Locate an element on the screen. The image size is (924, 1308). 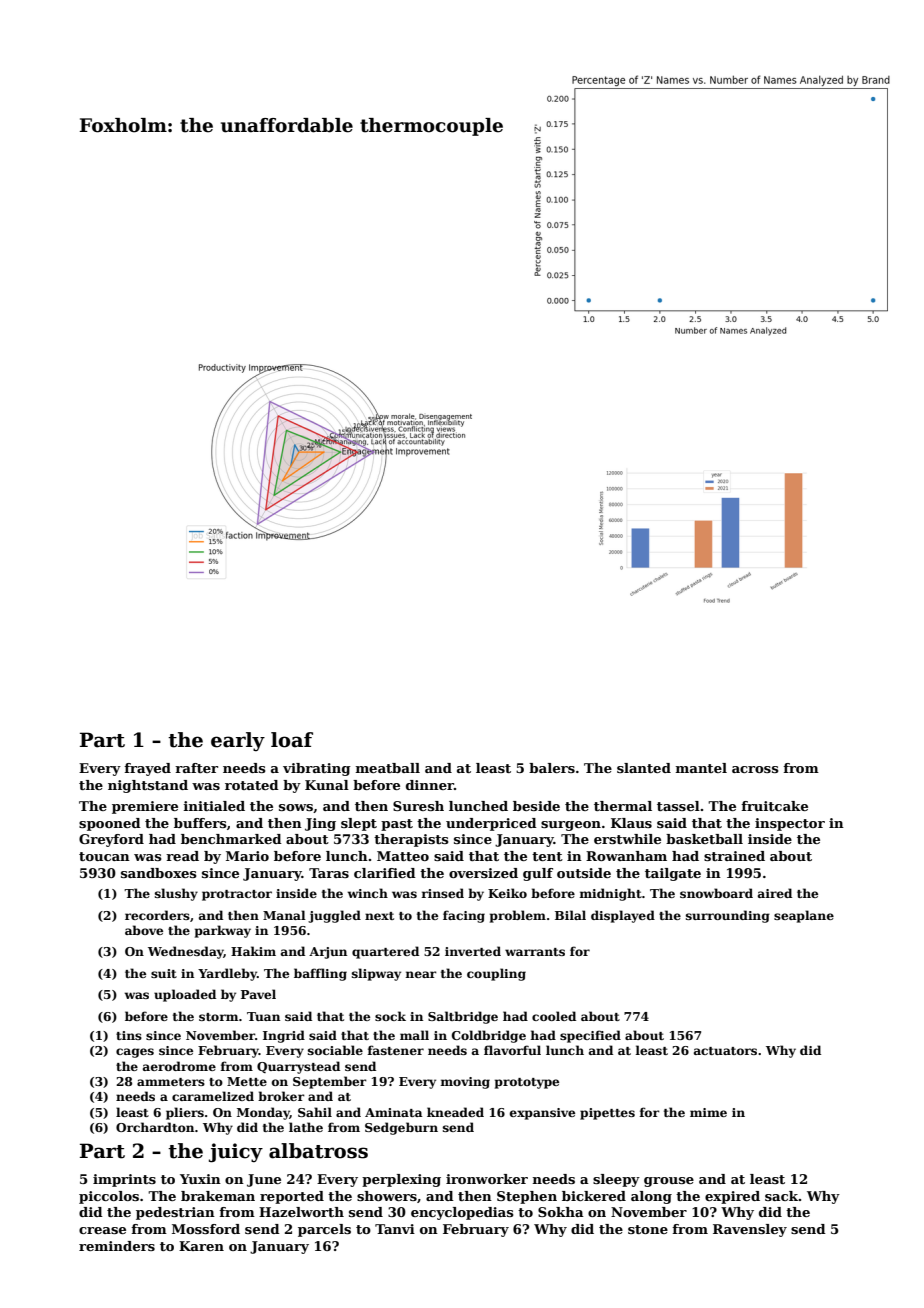
juicy is located at coordinates (236, 1153).
